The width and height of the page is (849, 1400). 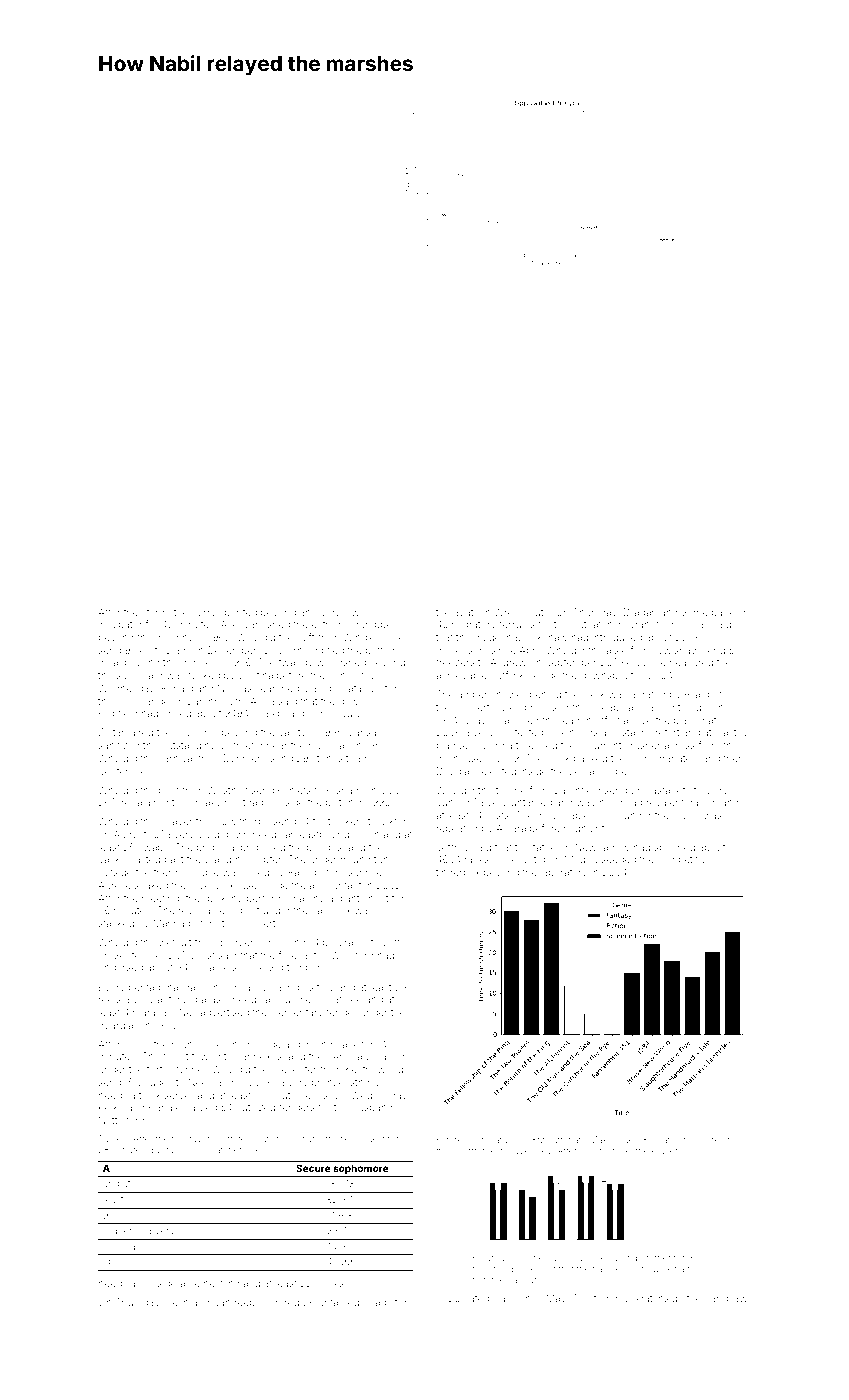 What do you see at coordinates (508, 707) in the page?
I see `Jules` at bounding box center [508, 707].
